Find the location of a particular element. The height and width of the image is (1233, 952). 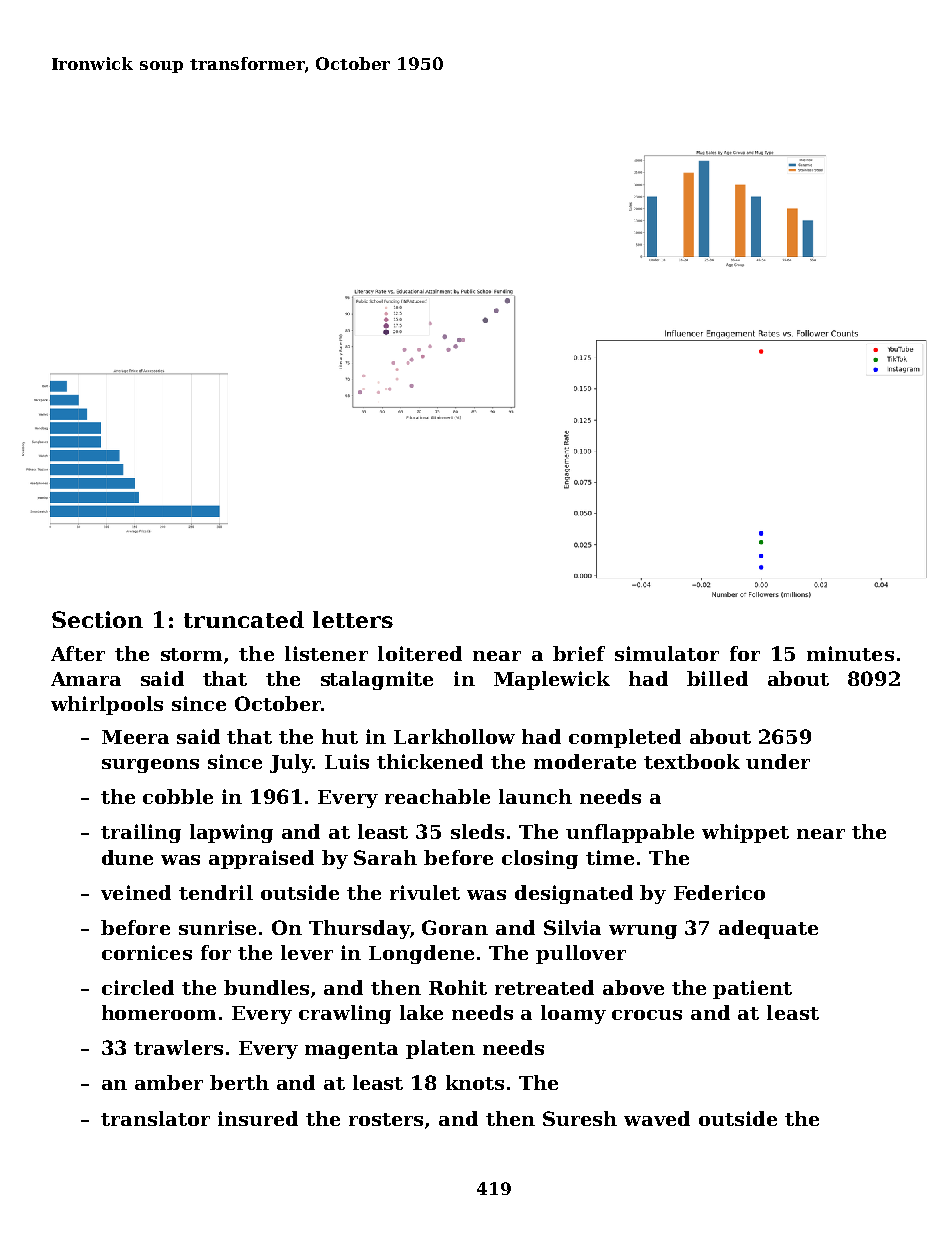

crawling is located at coordinates (345, 1014).
